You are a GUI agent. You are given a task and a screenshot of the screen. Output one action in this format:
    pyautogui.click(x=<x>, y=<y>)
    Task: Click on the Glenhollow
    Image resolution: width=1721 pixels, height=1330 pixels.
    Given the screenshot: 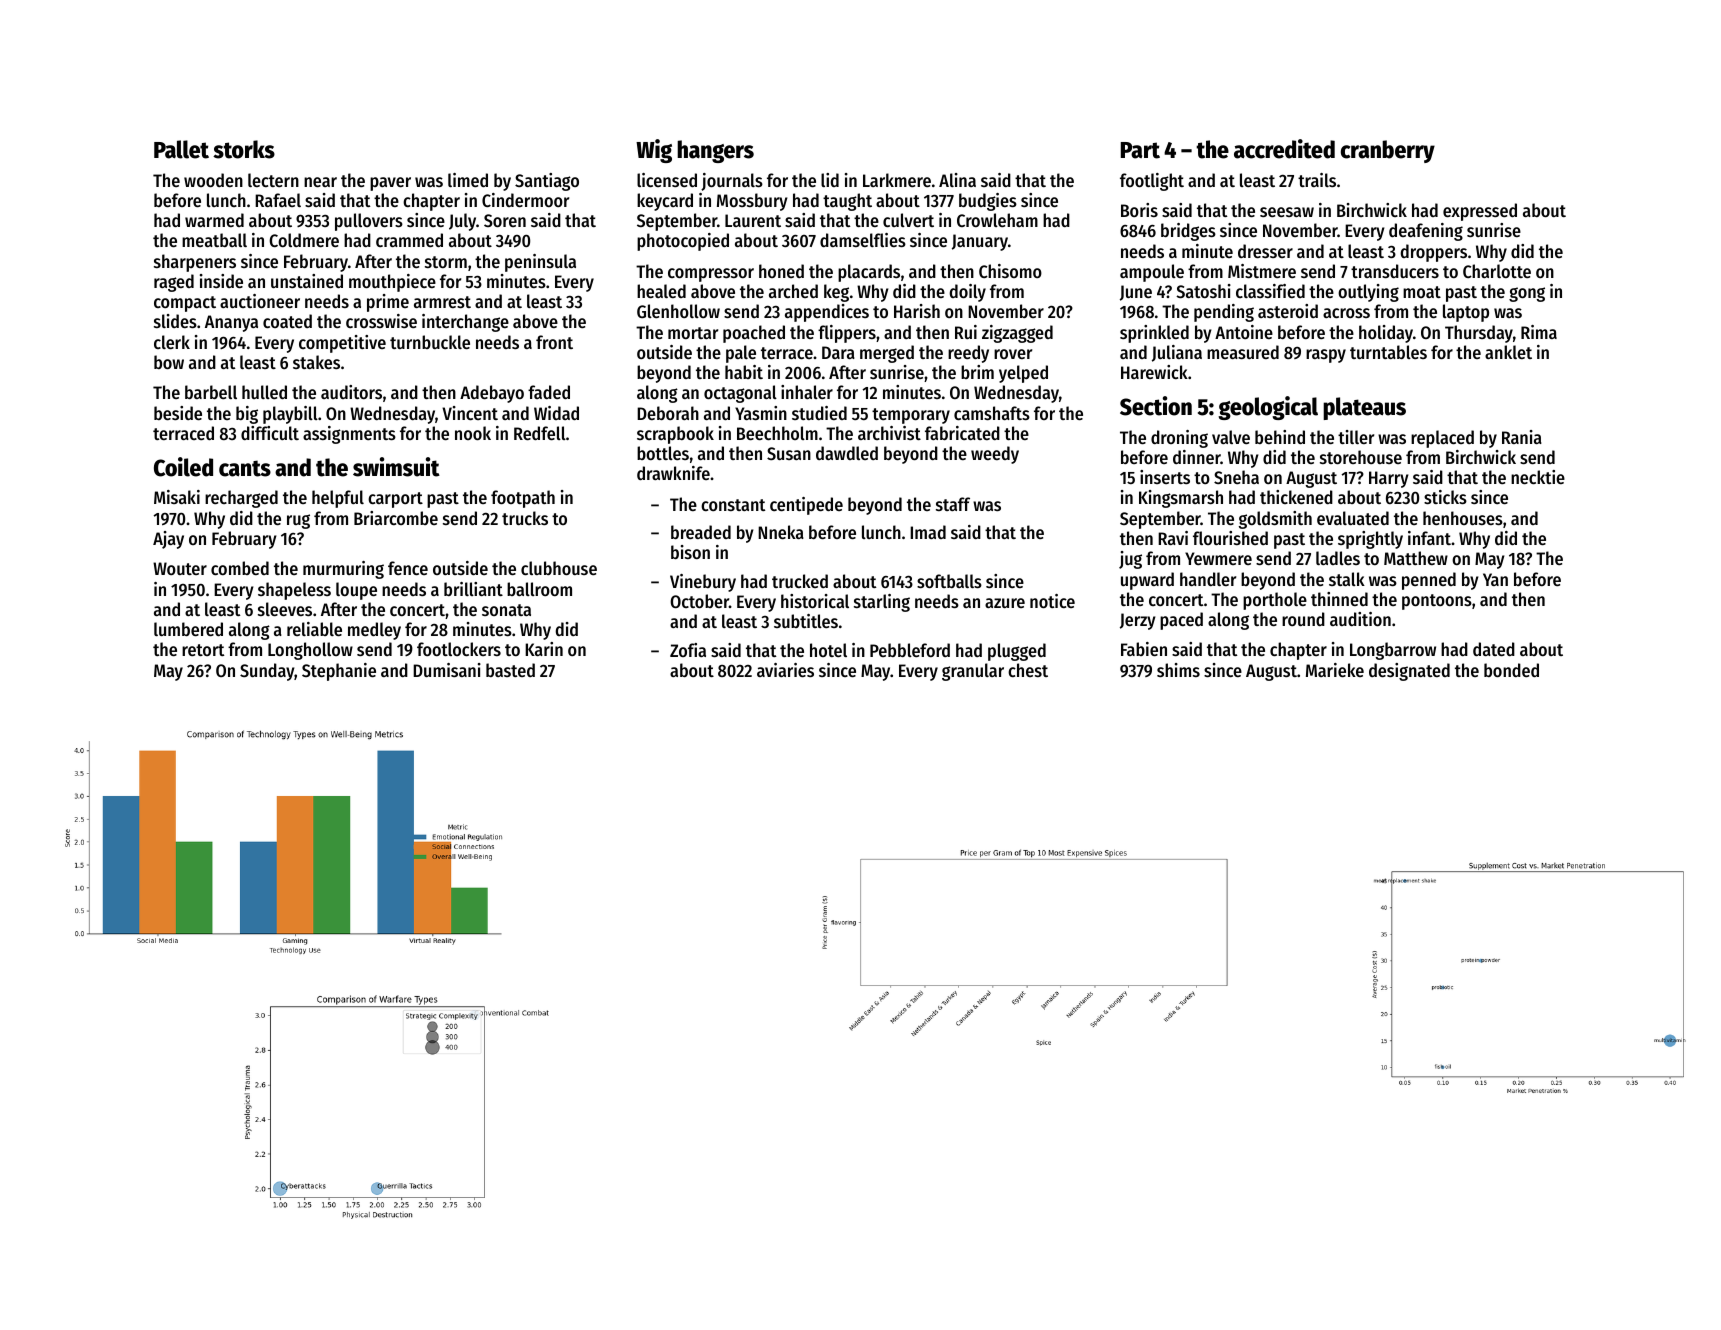 What is the action you would take?
    pyautogui.click(x=678, y=311)
